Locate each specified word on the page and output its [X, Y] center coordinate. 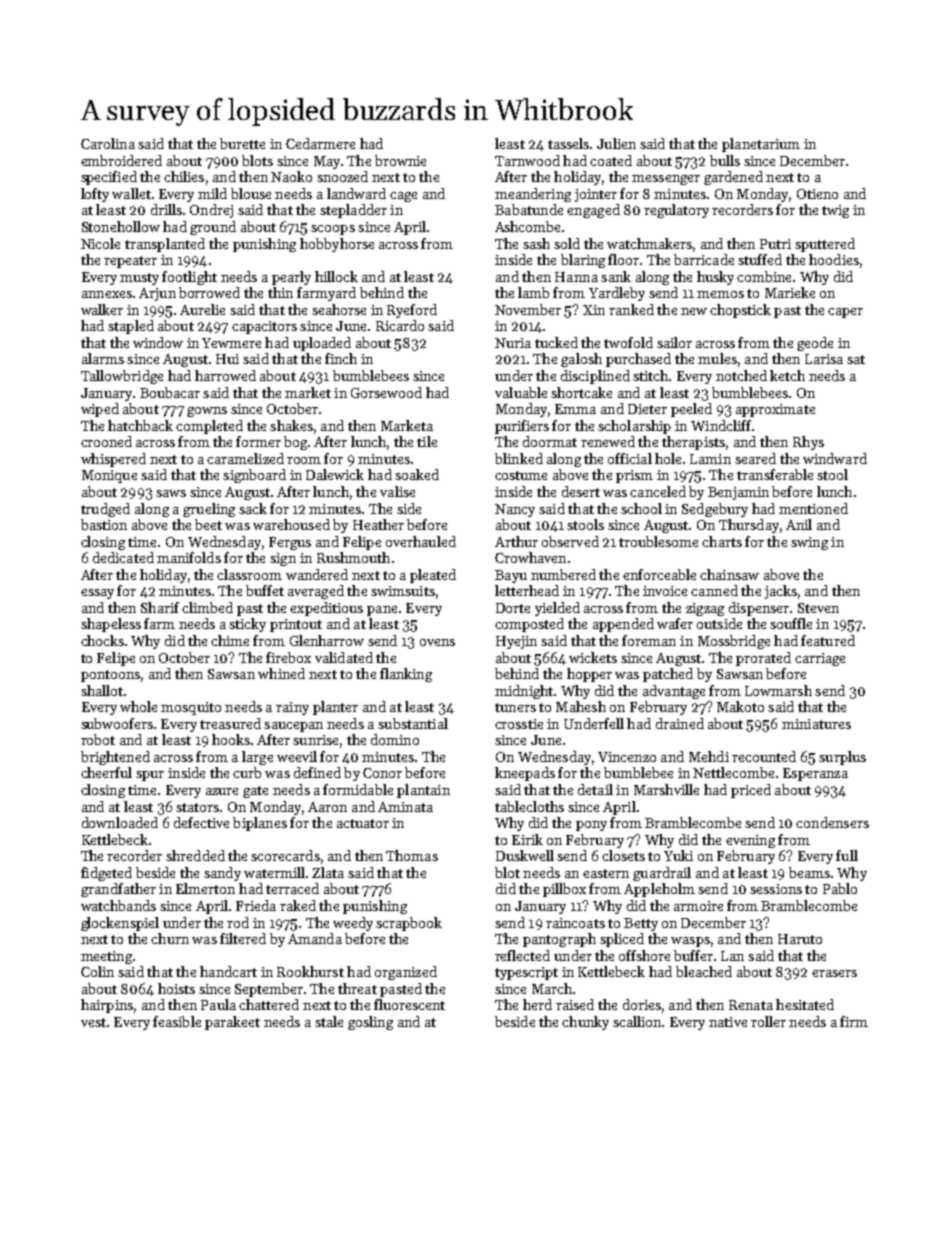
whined [281, 673]
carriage [820, 659]
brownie [400, 160]
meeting [106, 957]
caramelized [245, 458]
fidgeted [106, 874]
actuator [363, 823]
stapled [131, 327]
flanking [406, 675]
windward [835, 458]
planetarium [761, 145]
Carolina [108, 143]
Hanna [576, 277]
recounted [764, 756]
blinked [519, 458]
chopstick [740, 311]
